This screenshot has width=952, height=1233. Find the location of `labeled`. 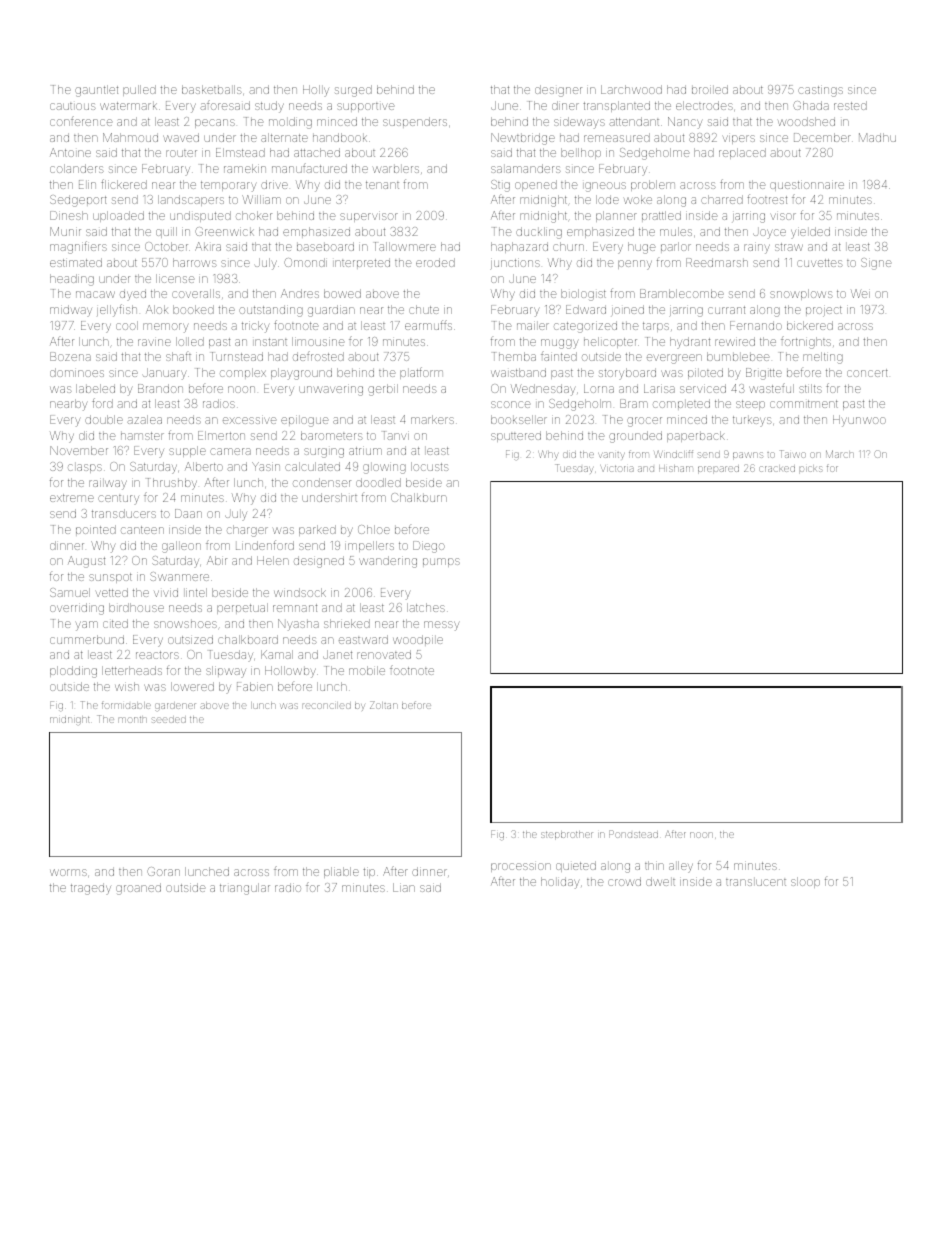

labeled is located at coordinates (95, 388).
